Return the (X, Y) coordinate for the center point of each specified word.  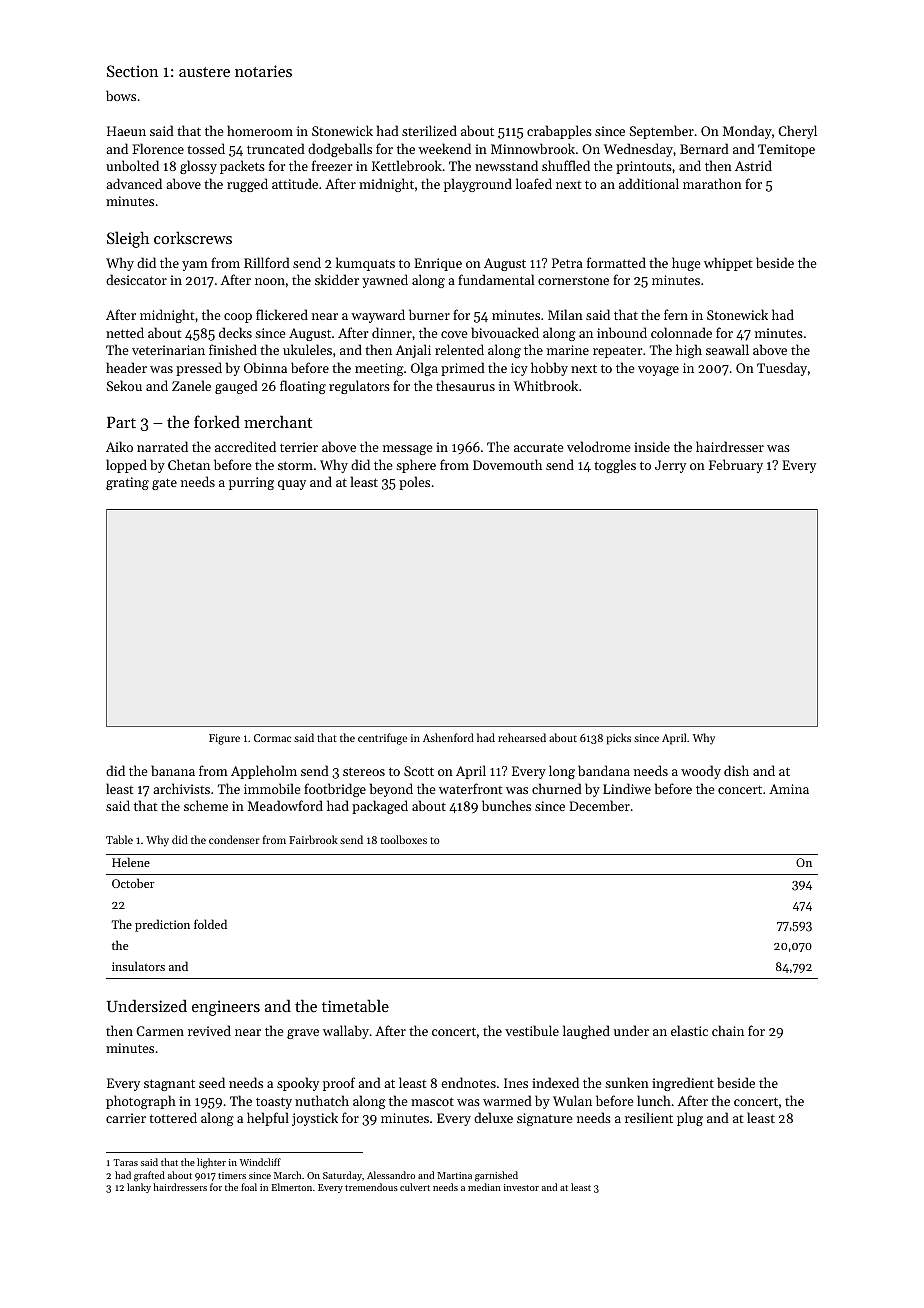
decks (235, 332)
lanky (139, 1188)
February (736, 466)
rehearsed (522, 737)
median (484, 1187)
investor (521, 1187)
